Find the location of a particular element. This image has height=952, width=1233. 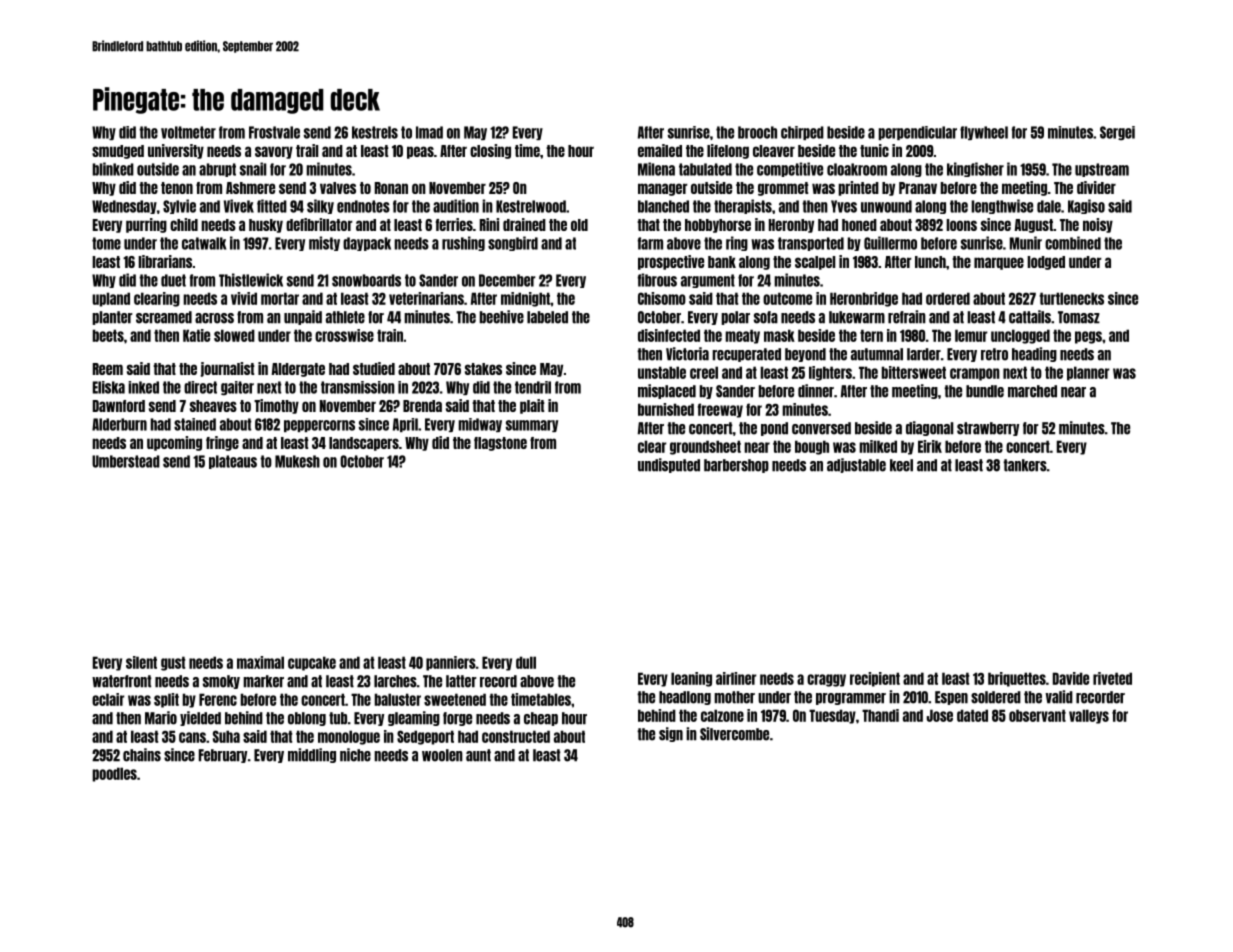

Tomasz is located at coordinates (1079, 317).
